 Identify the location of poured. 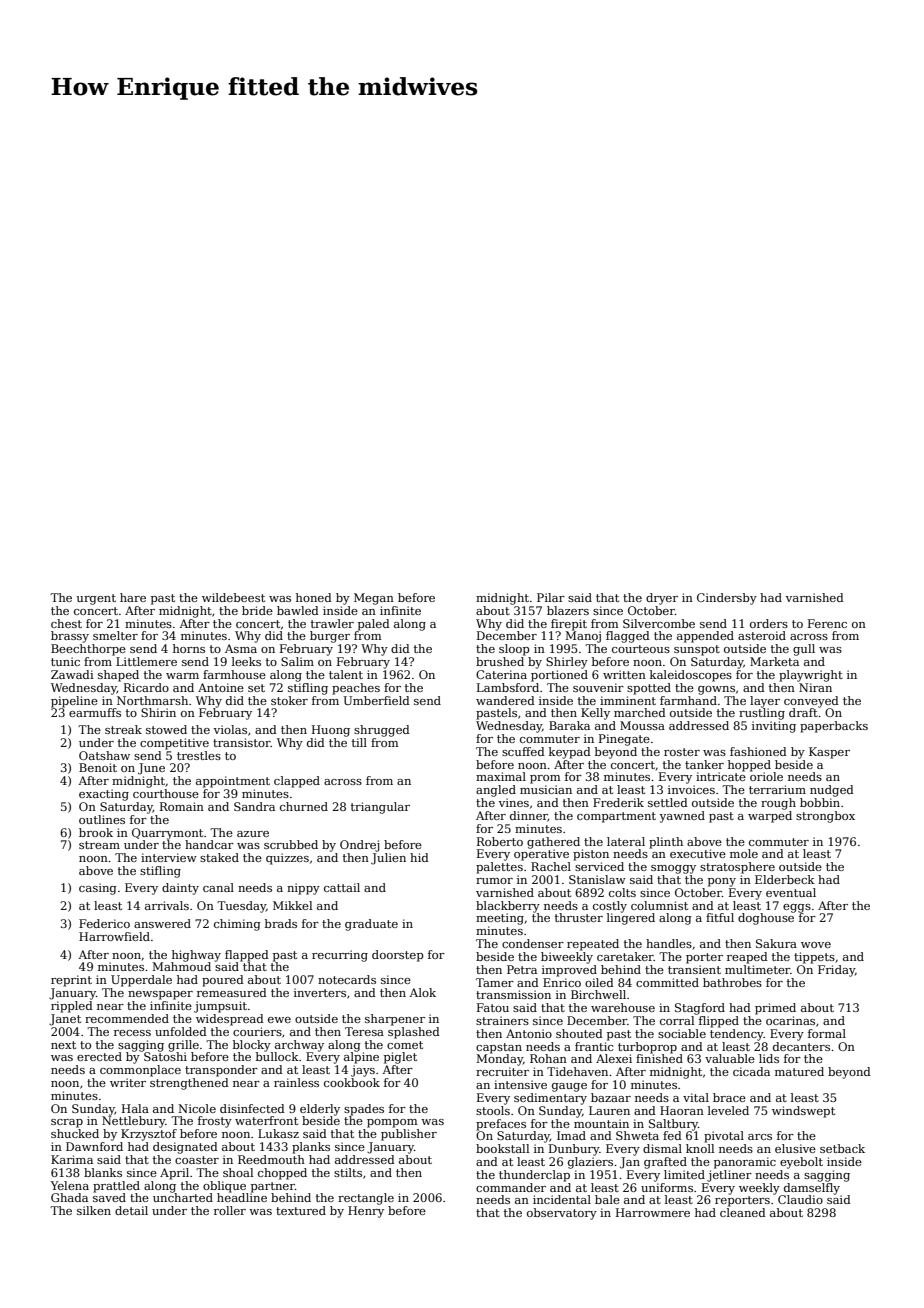
(223, 981).
